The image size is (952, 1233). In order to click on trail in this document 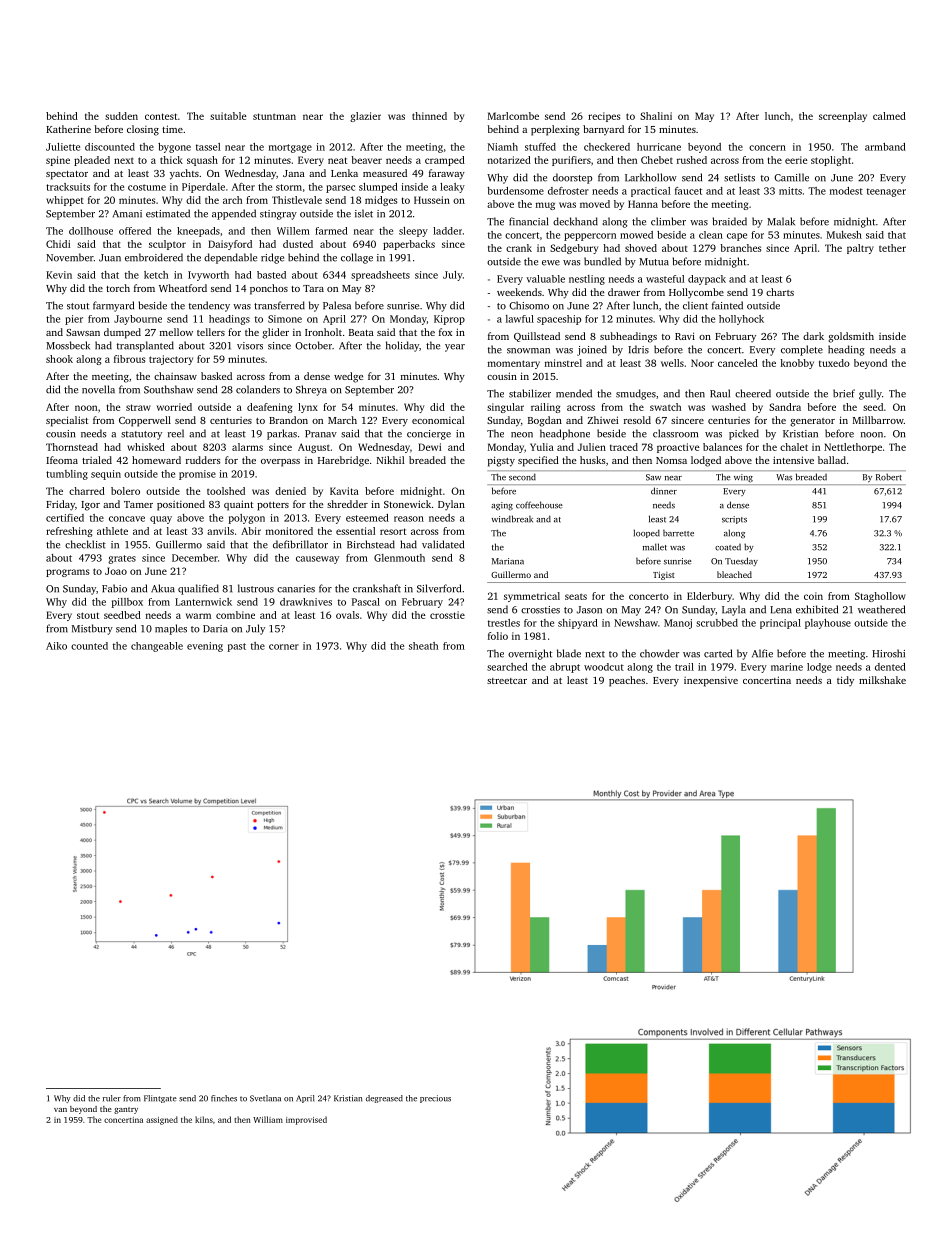, I will do `click(684, 667)`.
